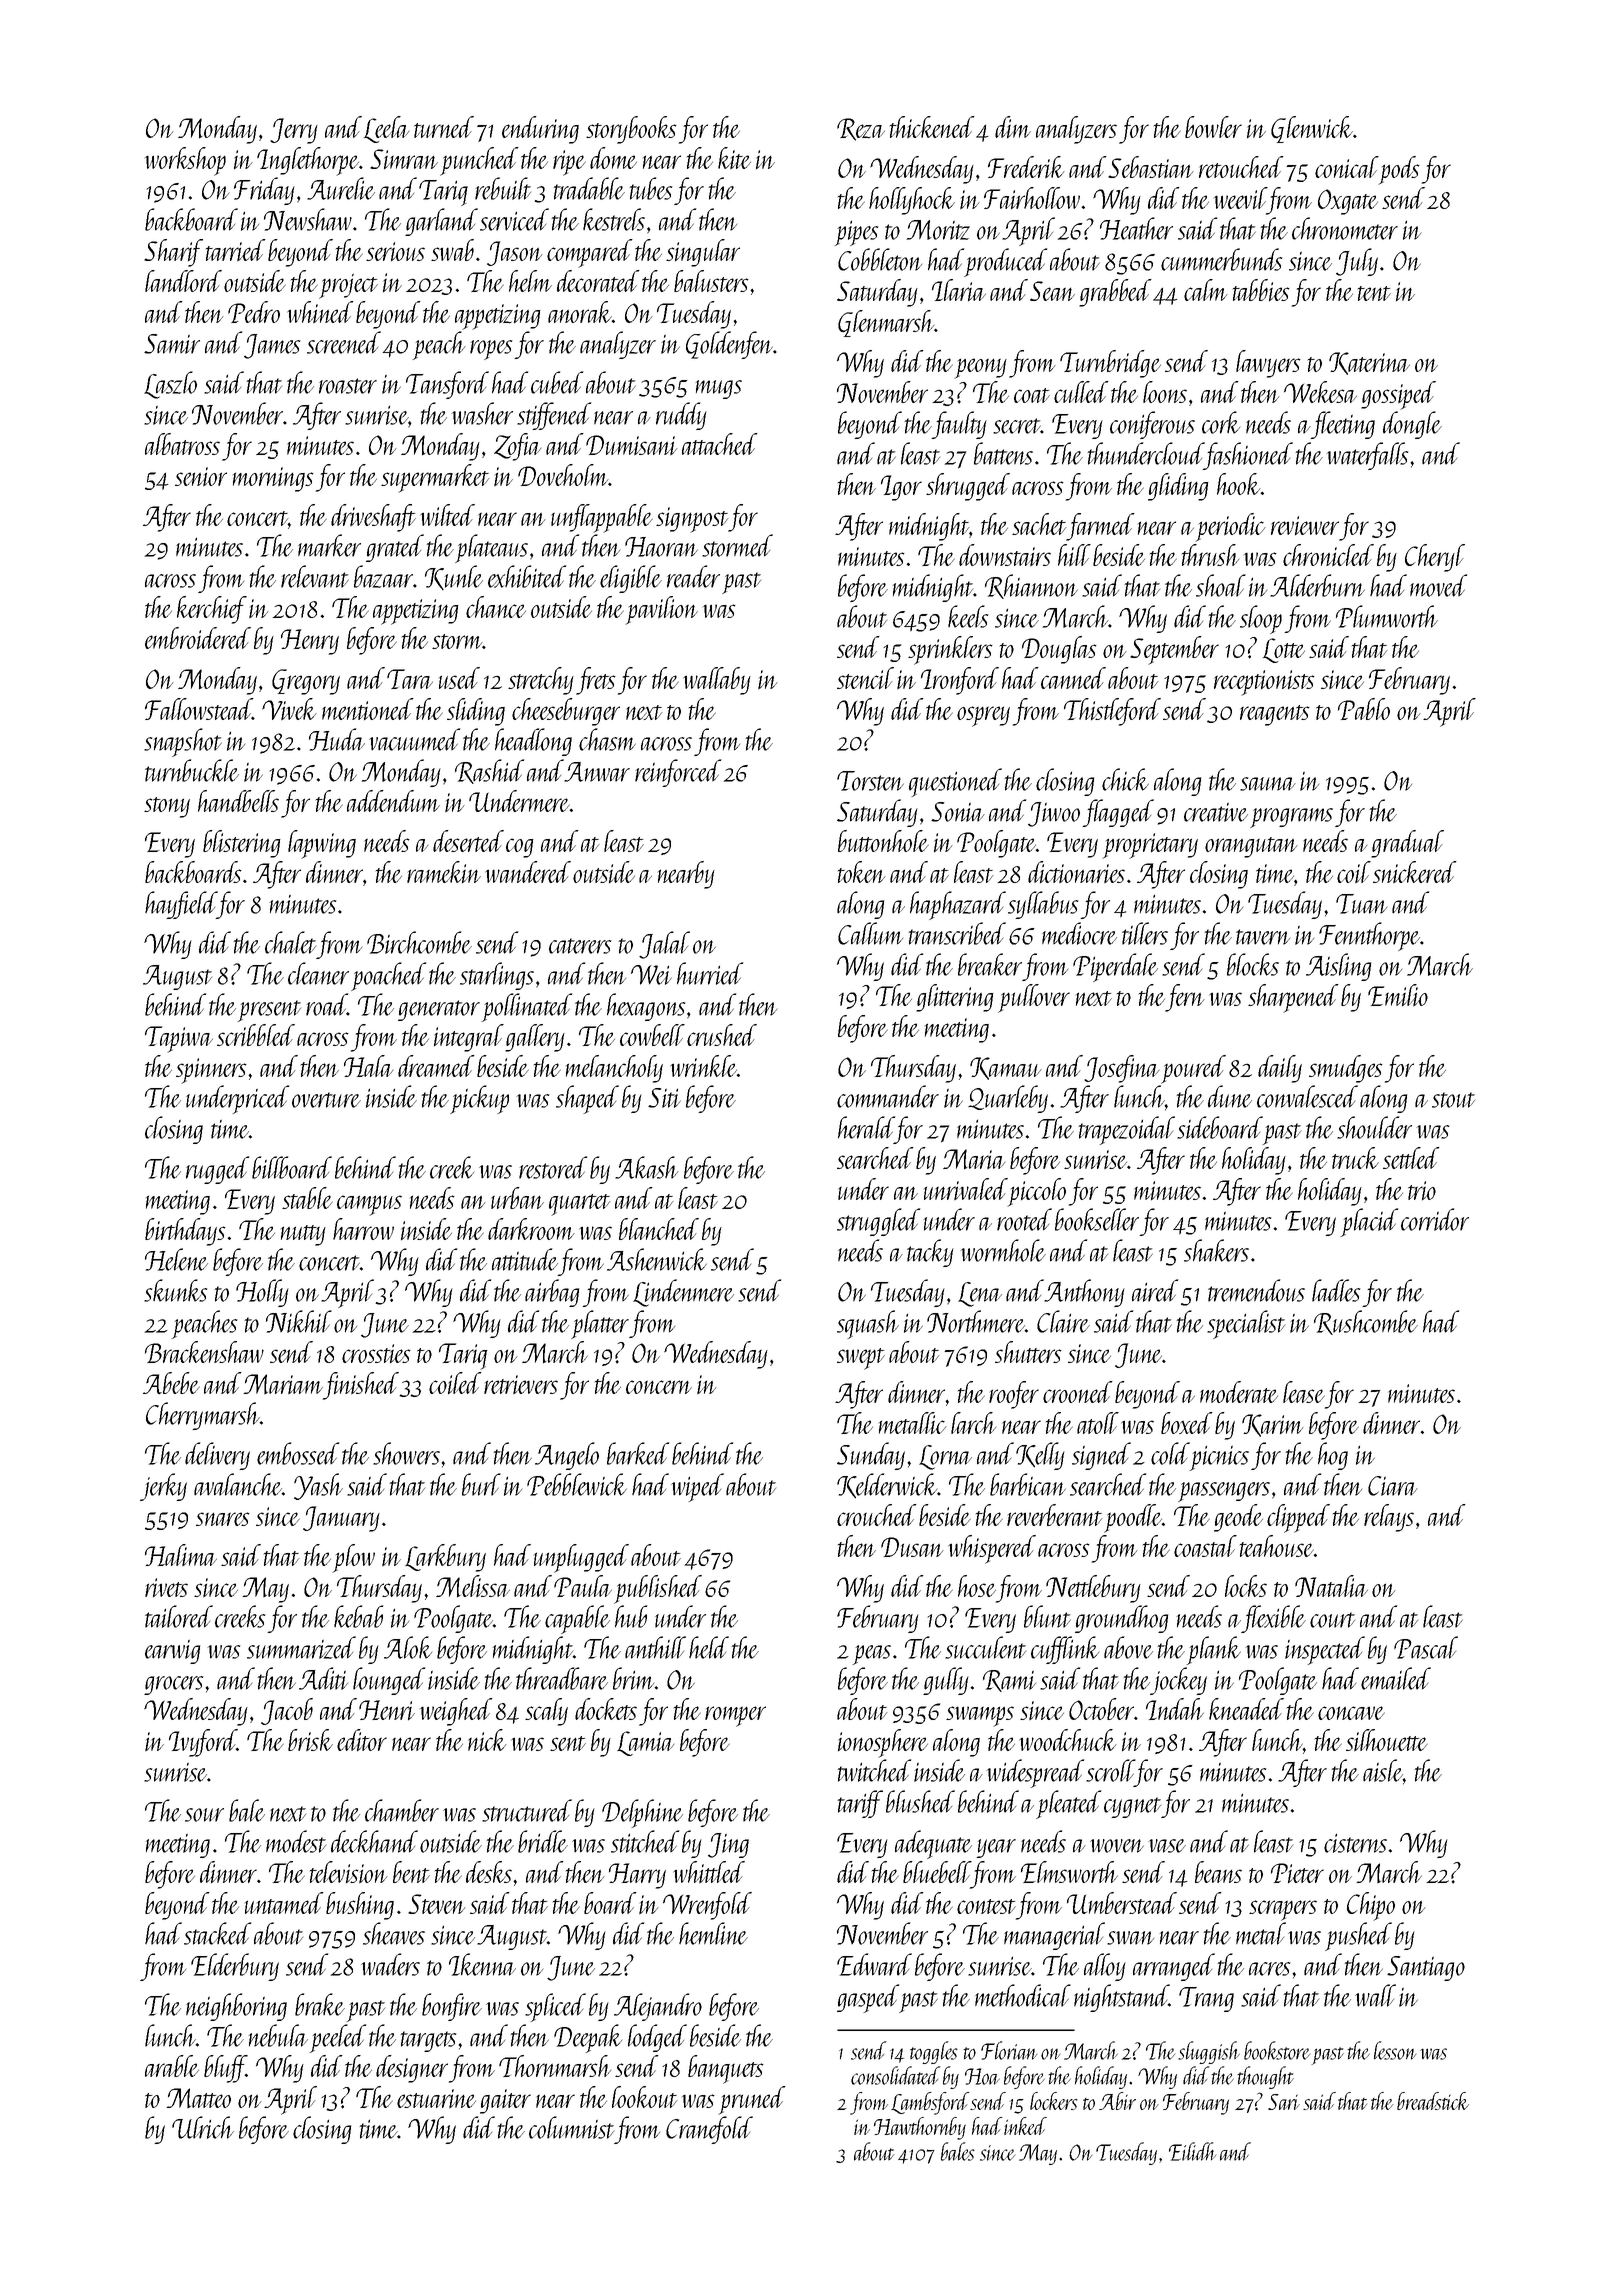 The width and height of the screenshot is (1620, 2292). Describe the element at coordinates (503, 188) in the screenshot. I see `rebuilt` at that location.
